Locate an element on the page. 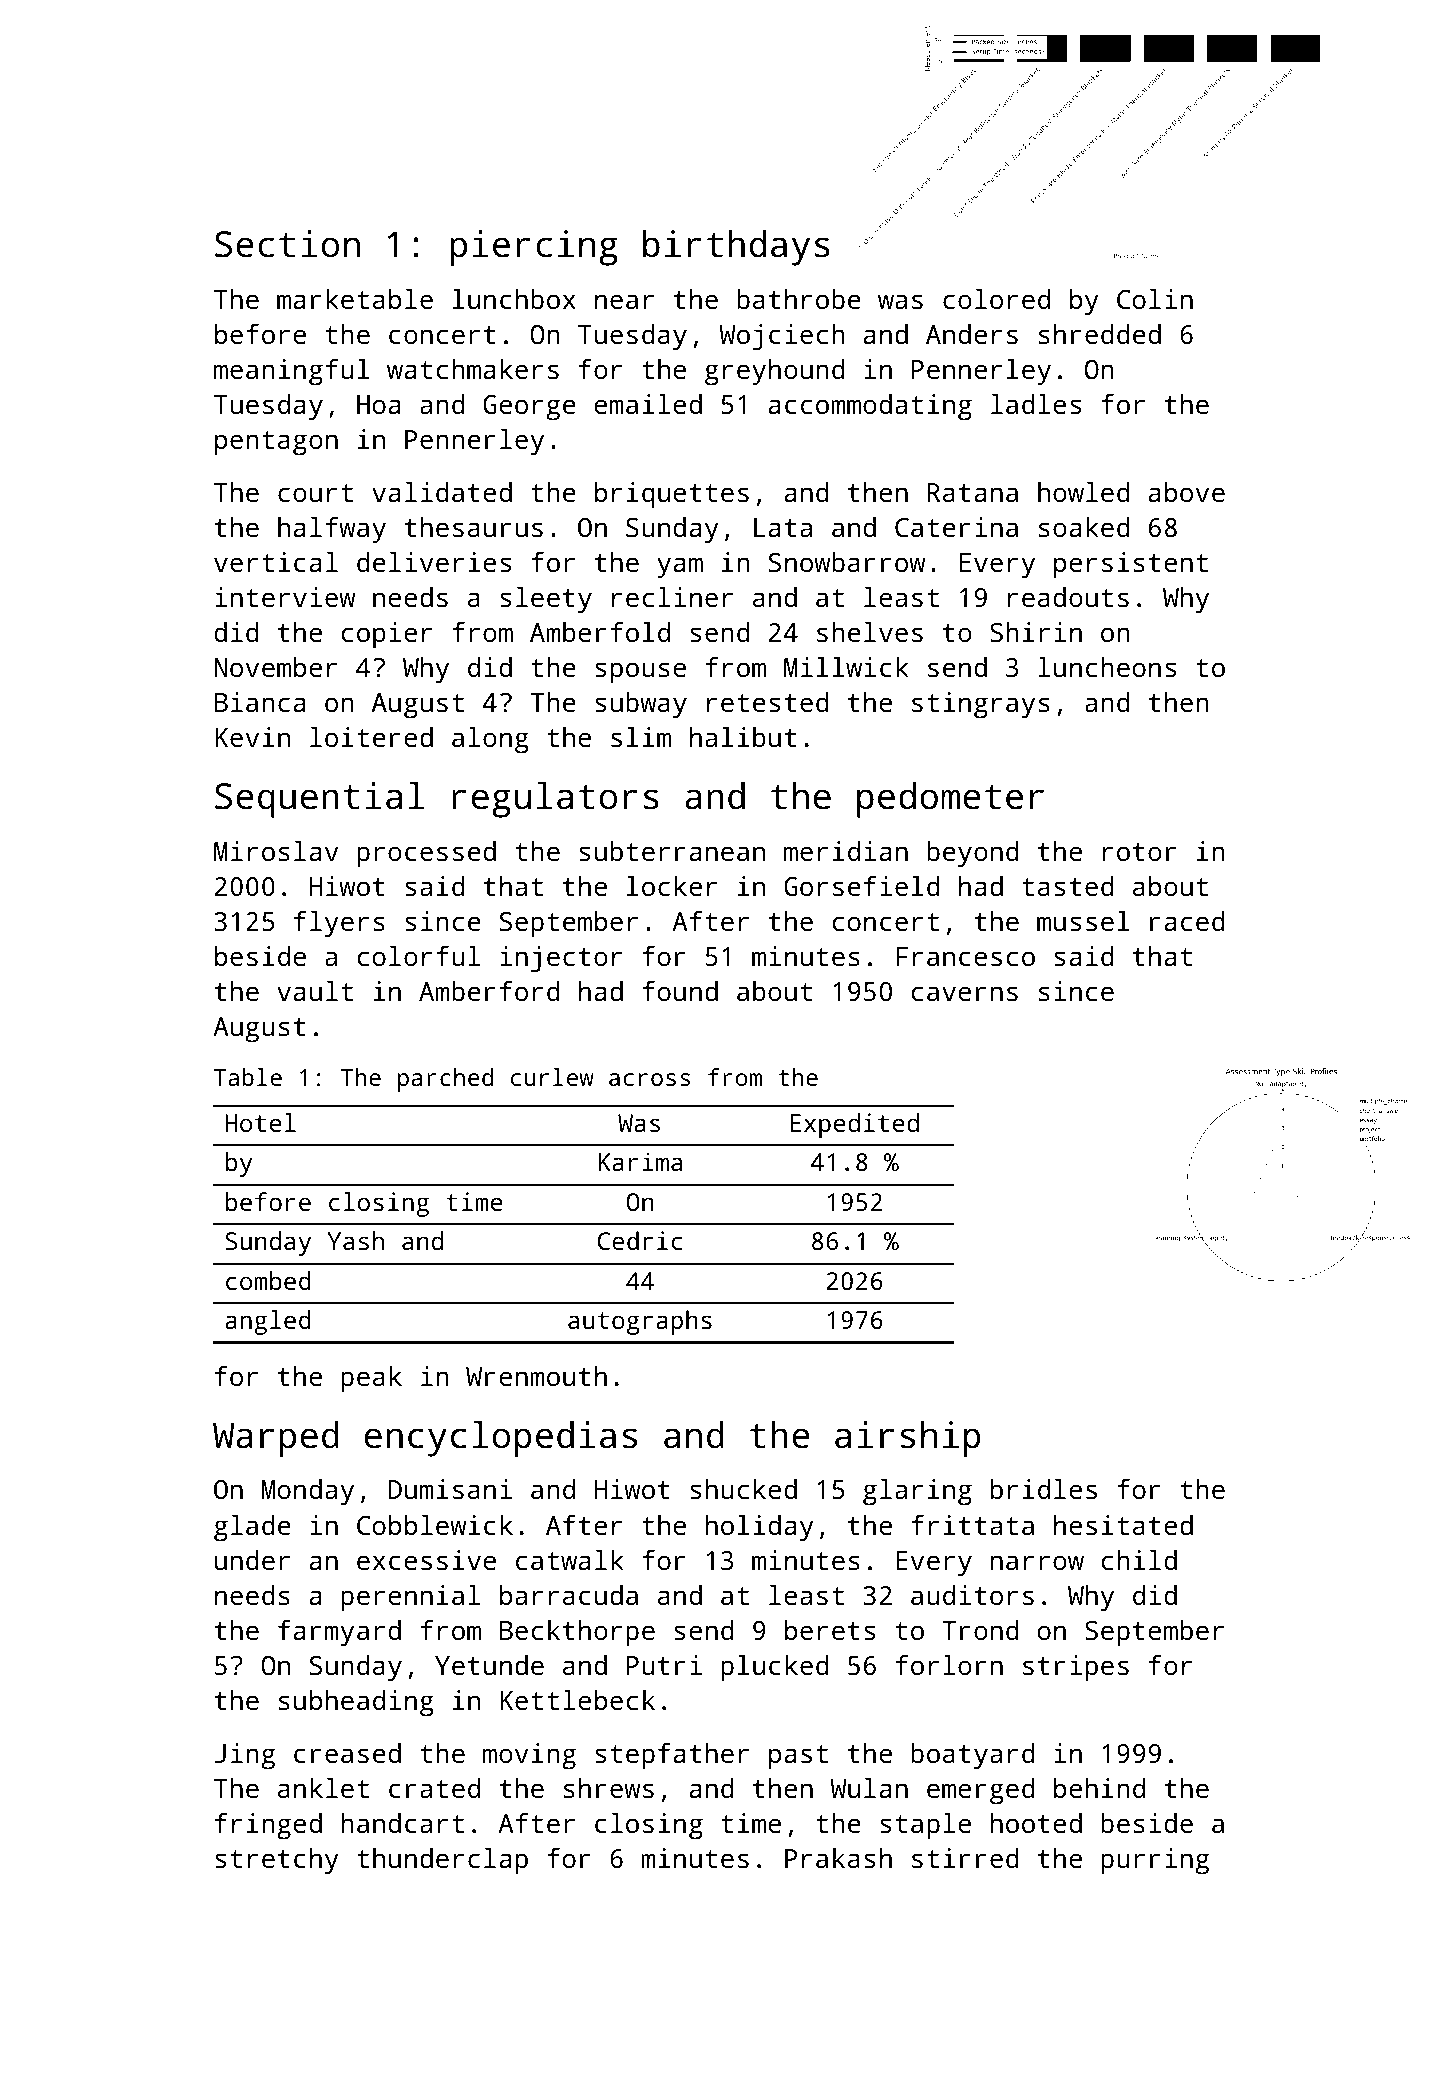 This page has width=1450, height=2100. Section is located at coordinates (287, 244).
